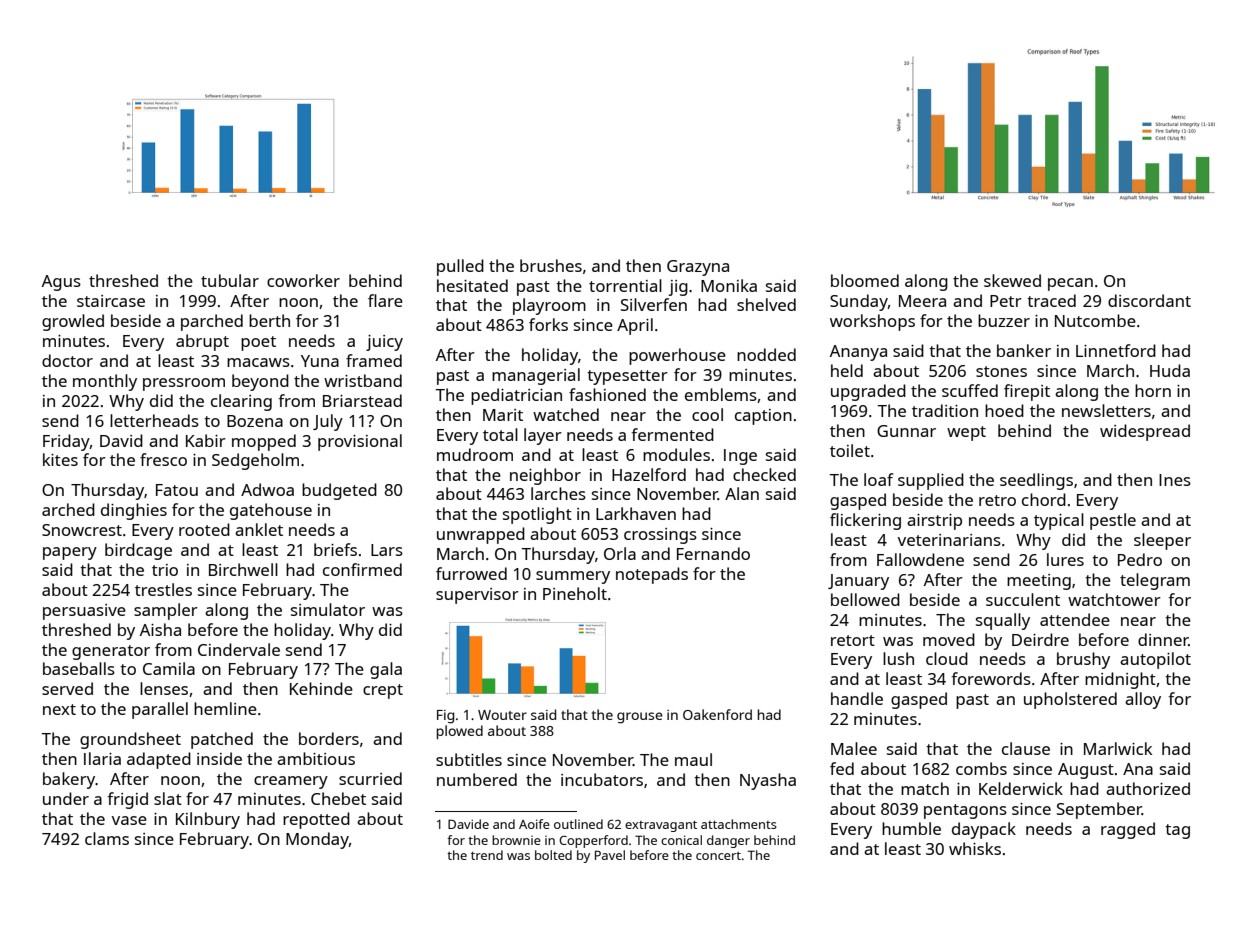 The width and height of the screenshot is (1233, 952). What do you see at coordinates (67, 688) in the screenshot?
I see `served` at bounding box center [67, 688].
